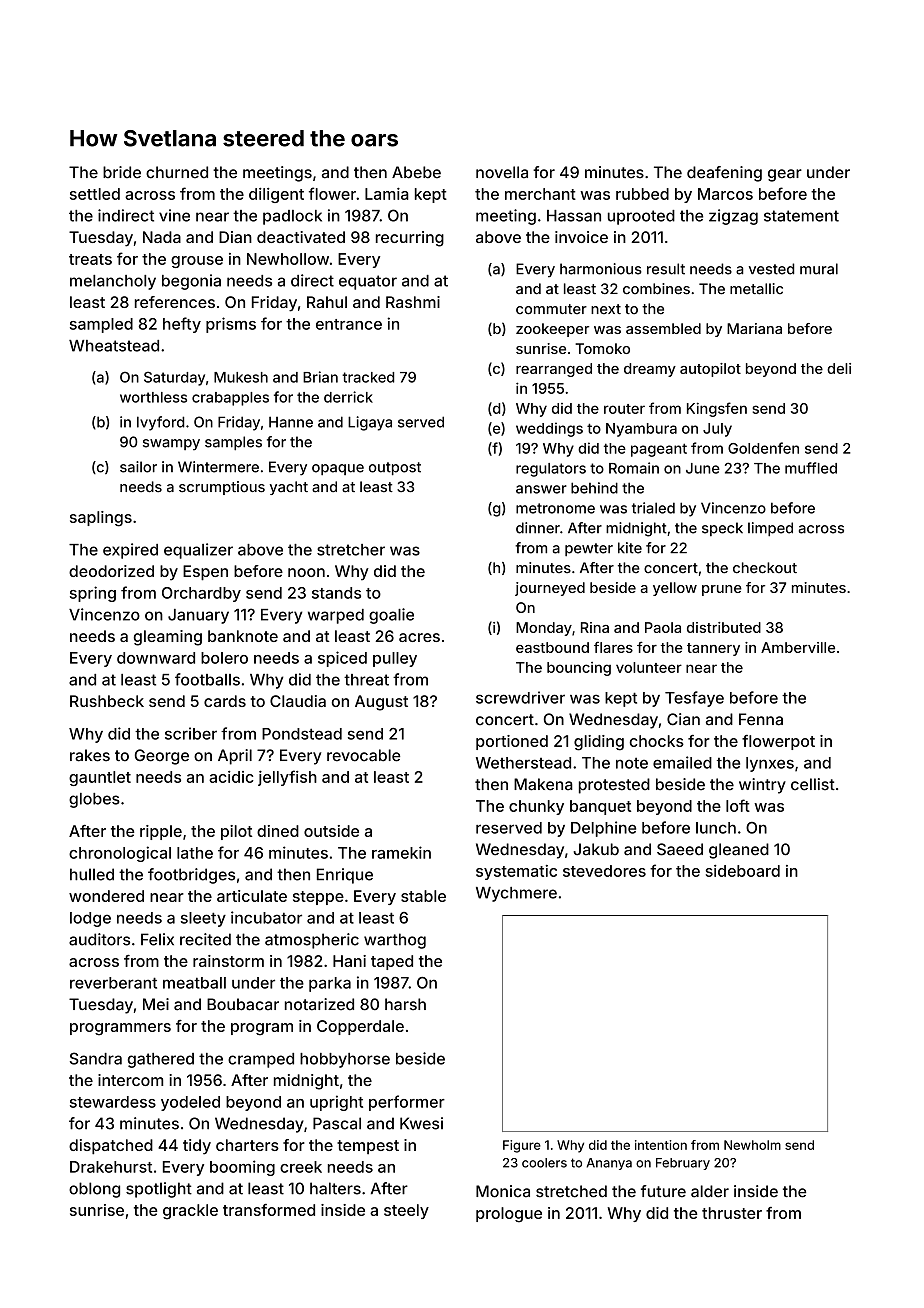 The width and height of the document is (924, 1308). I want to click on cards, so click(225, 701).
